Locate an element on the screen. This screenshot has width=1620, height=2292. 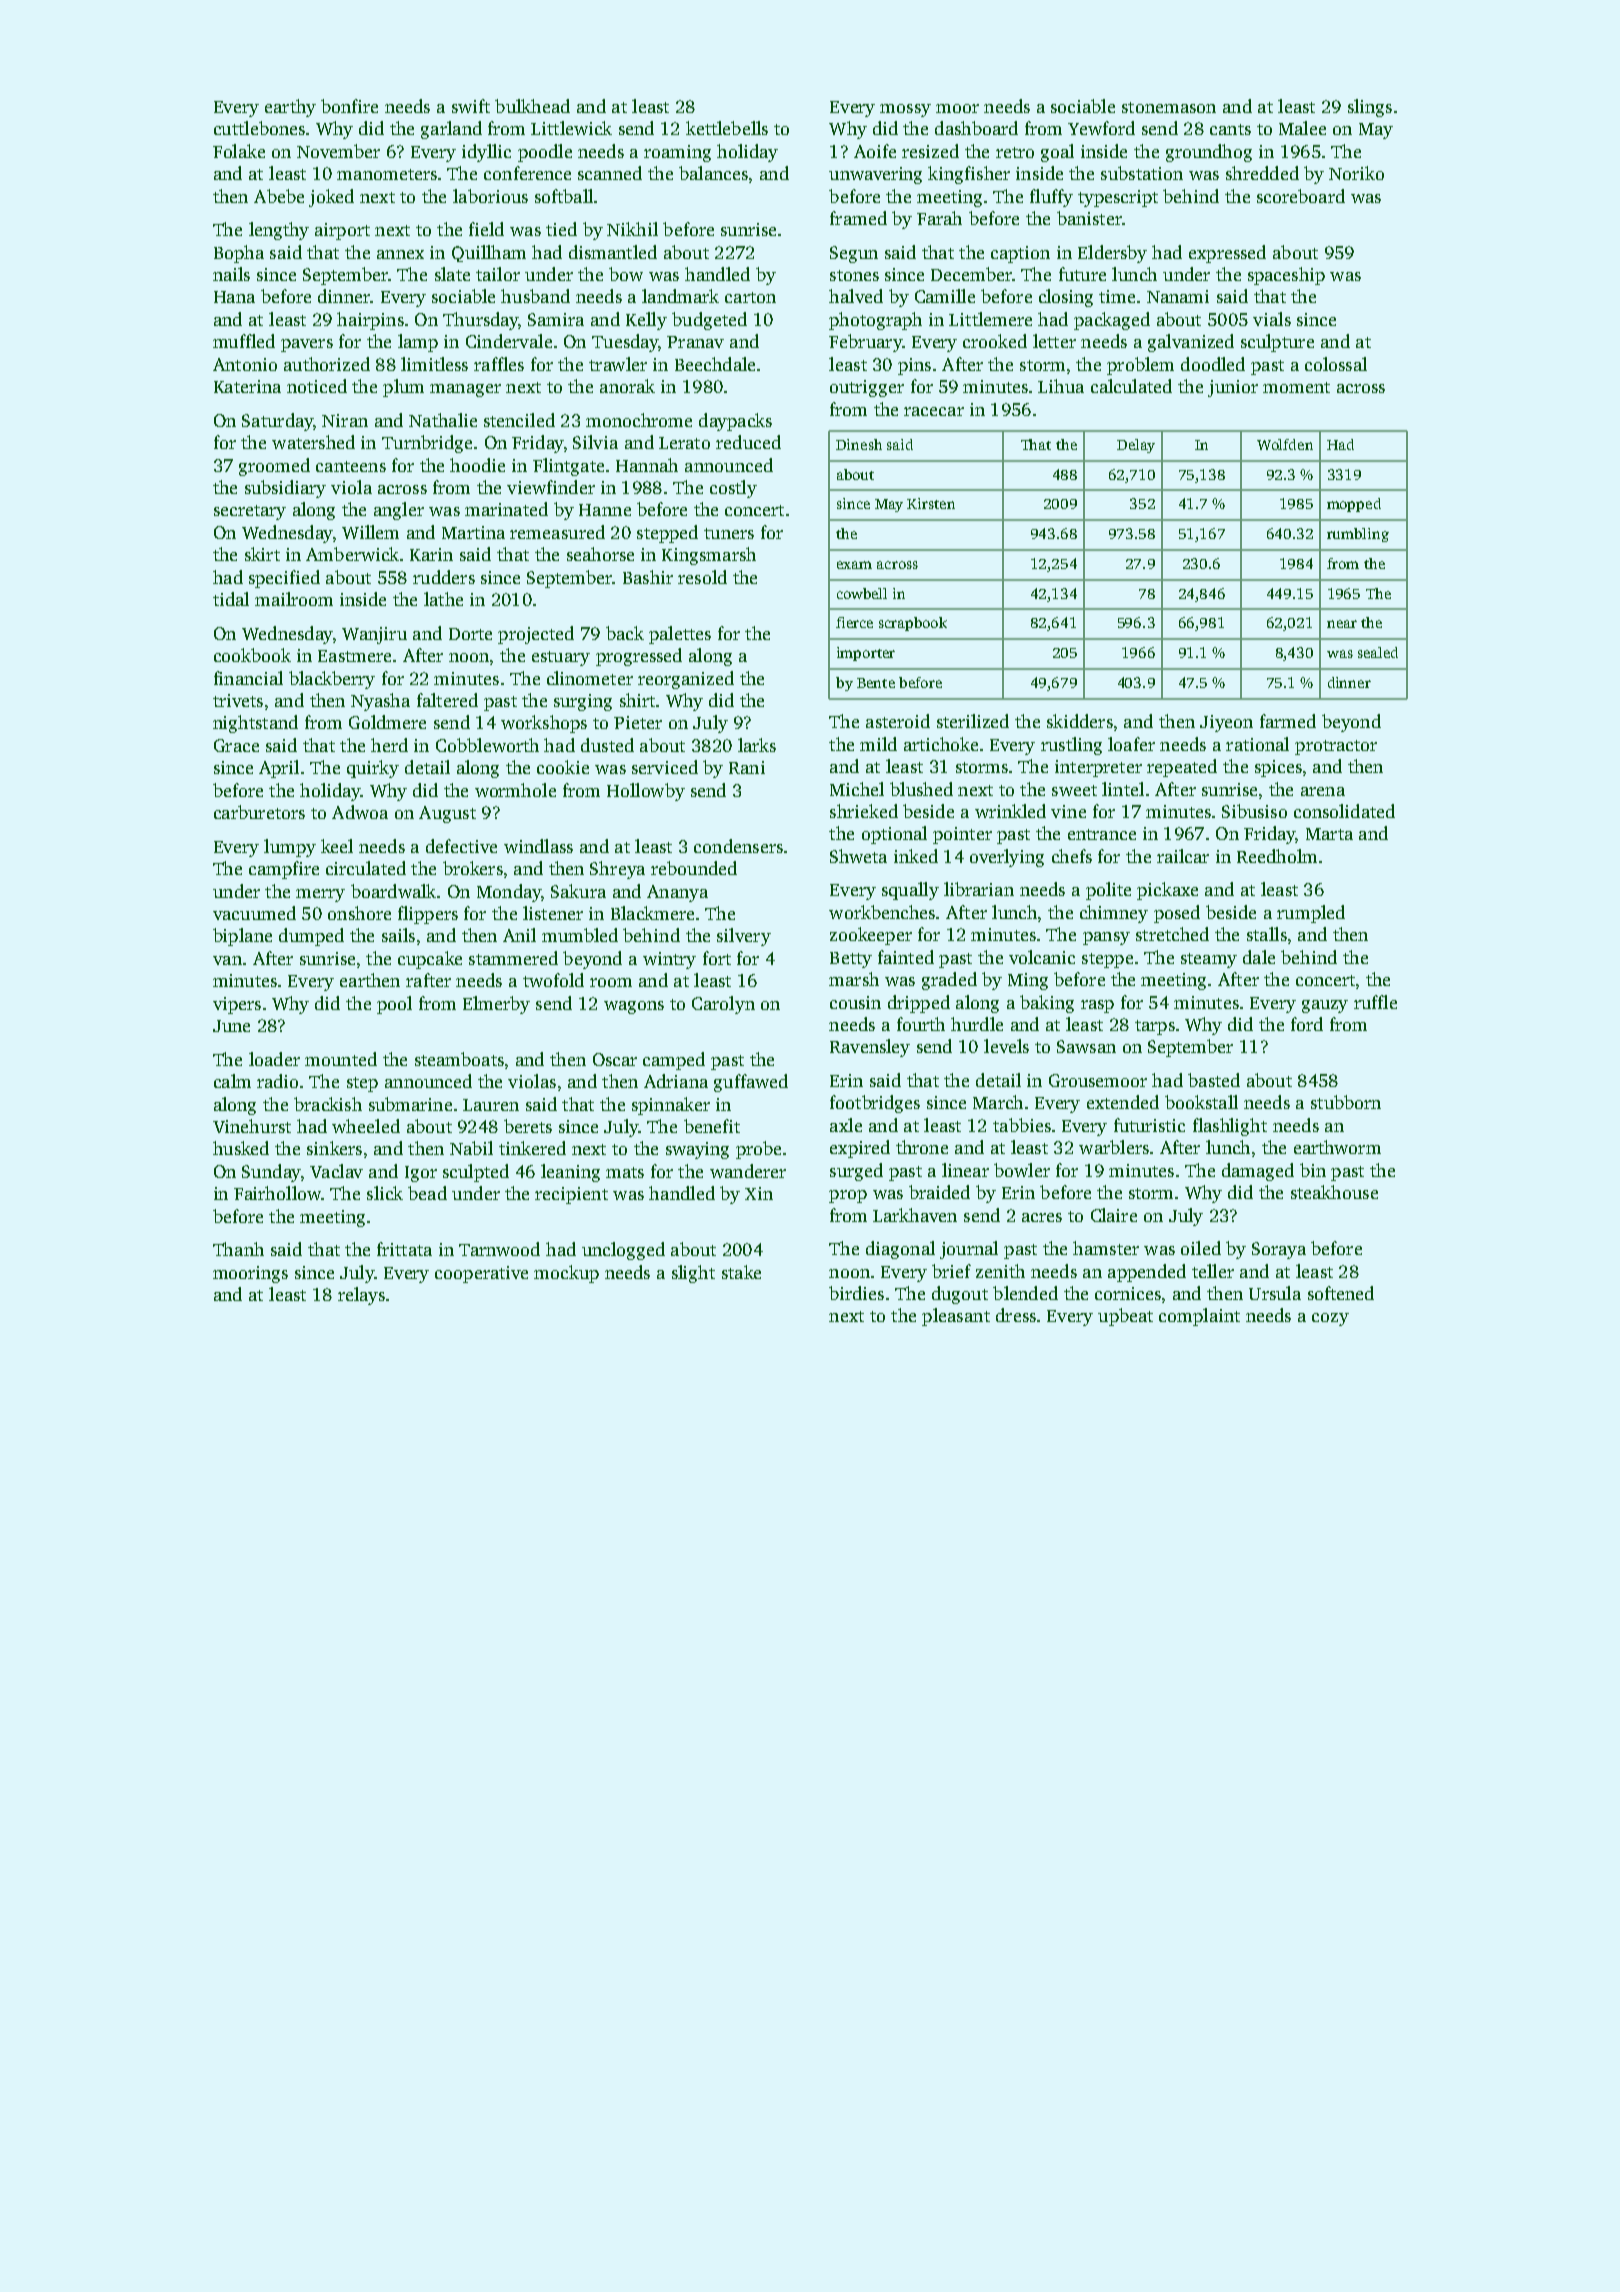
pleasant is located at coordinates (956, 1317).
